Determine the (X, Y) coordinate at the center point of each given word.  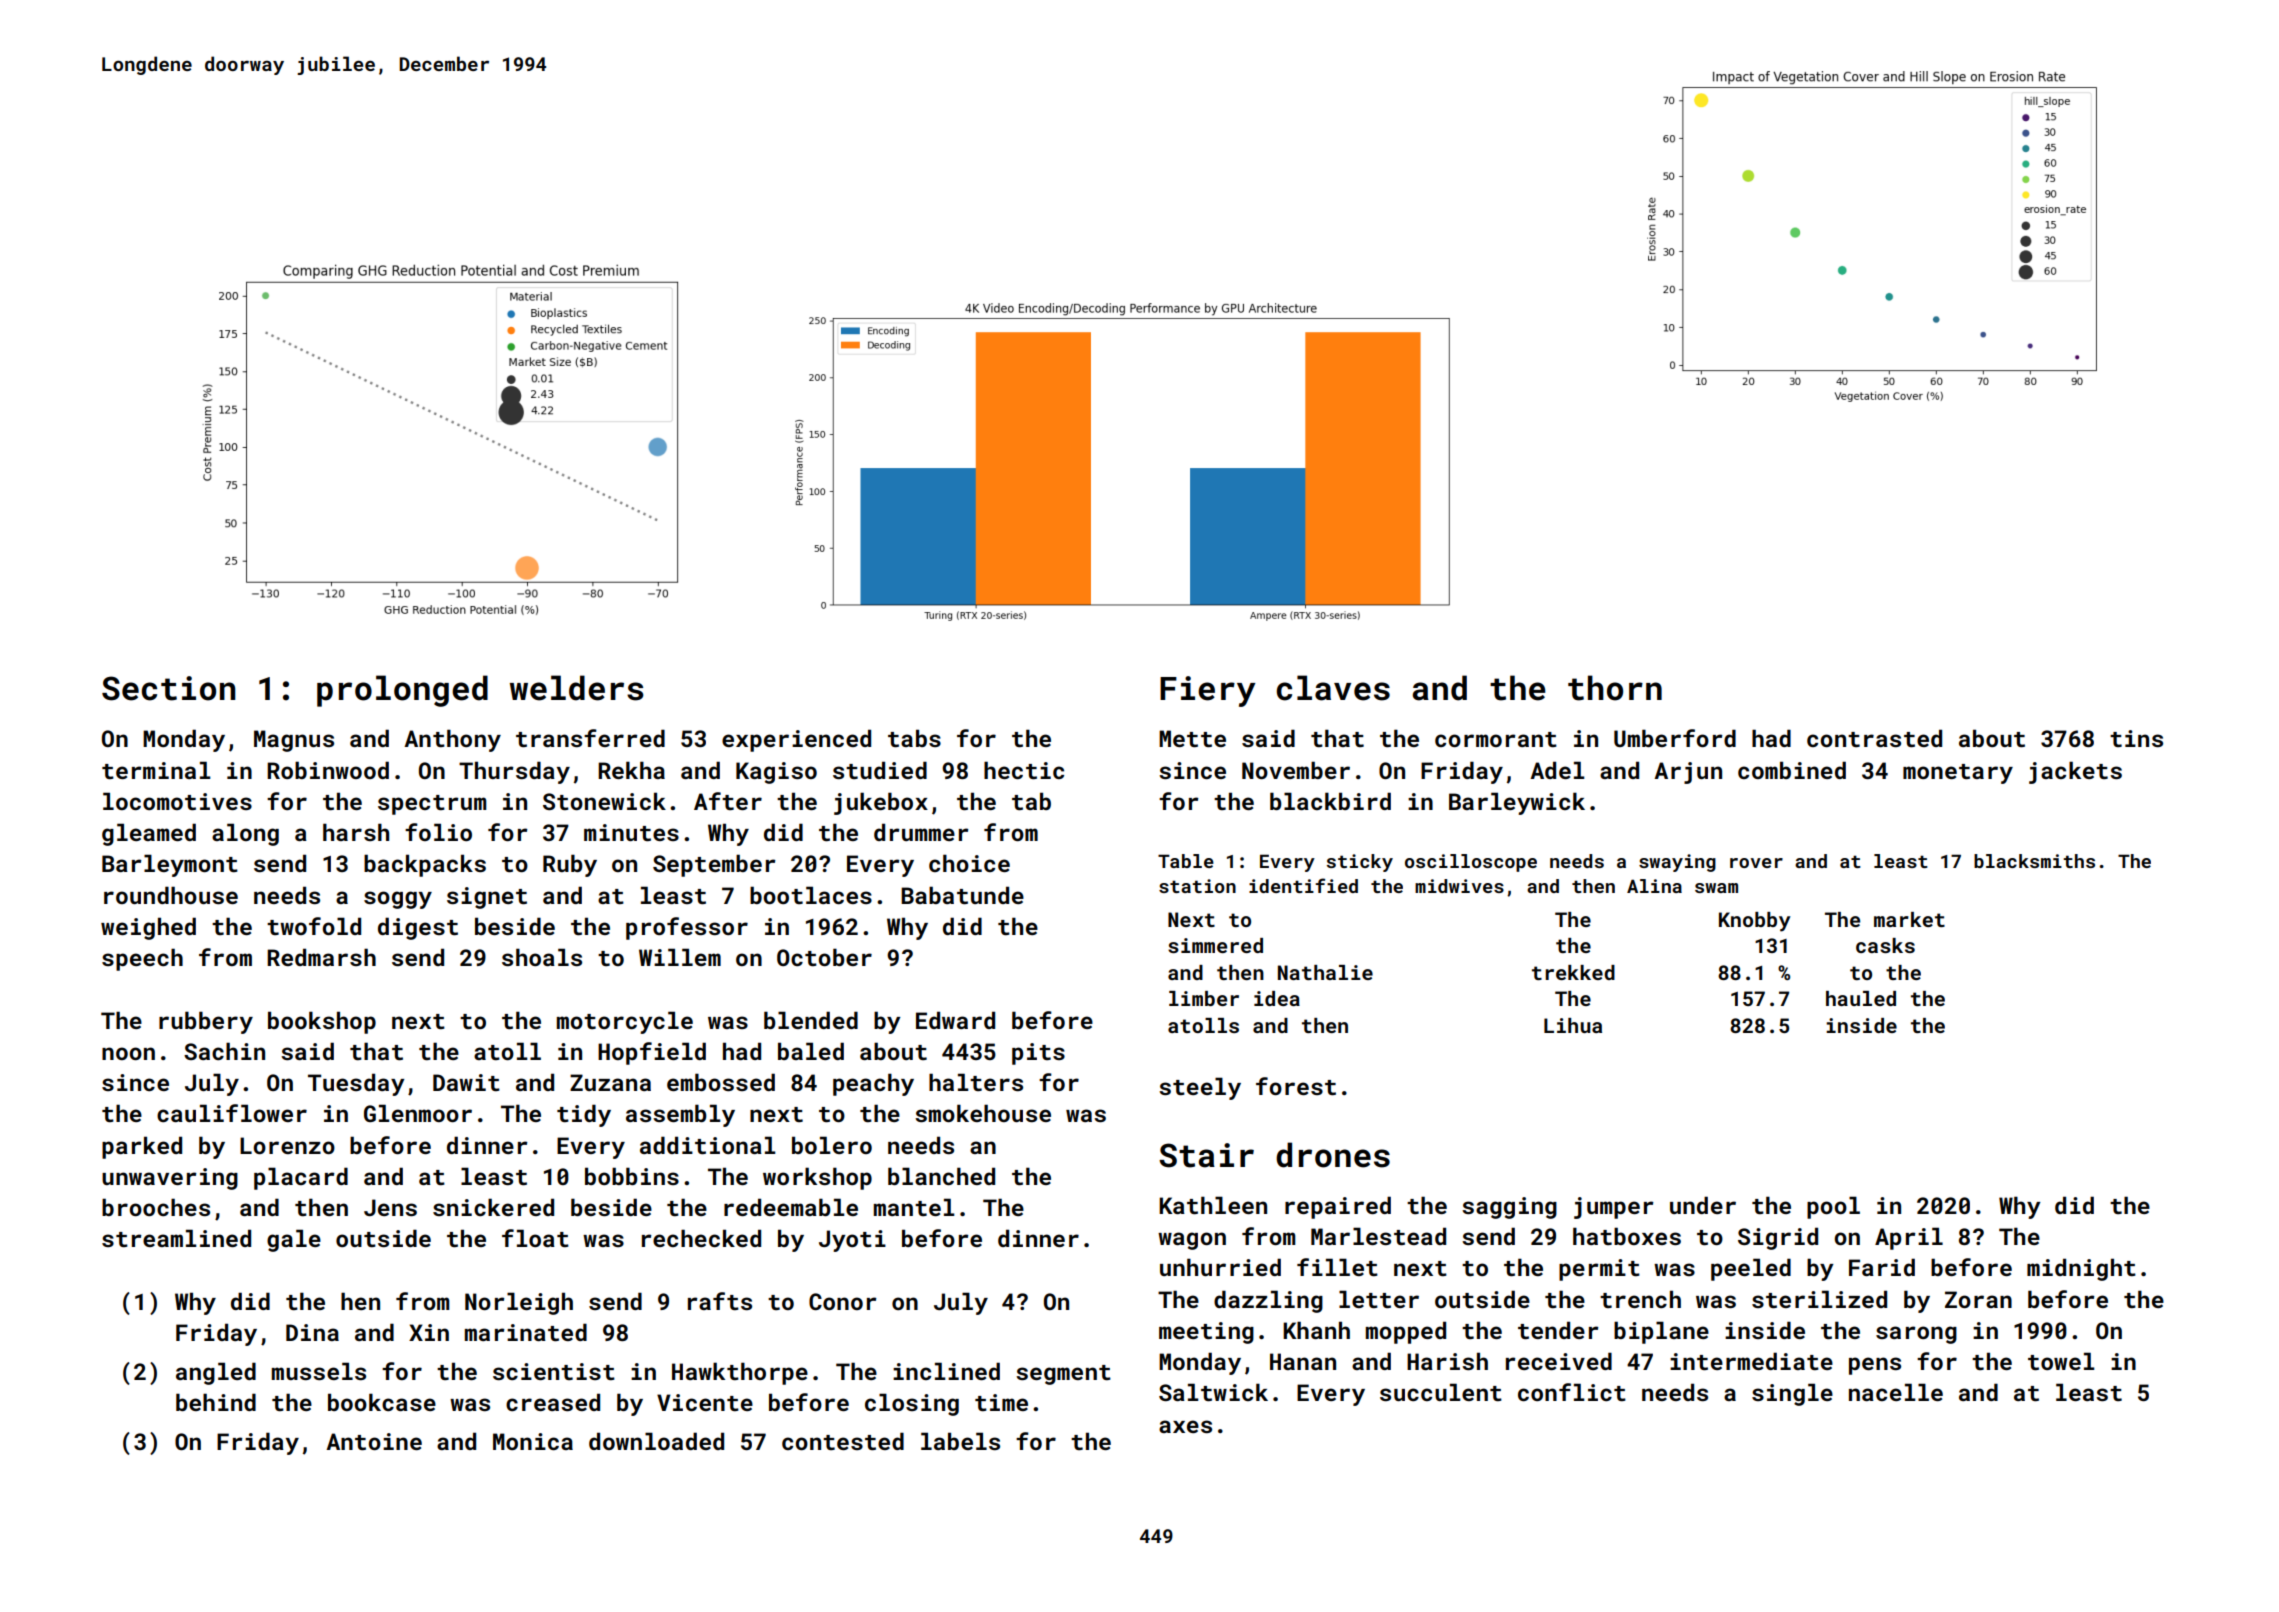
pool (1833, 1207)
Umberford (1675, 738)
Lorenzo (287, 1145)
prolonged (402, 691)
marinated (526, 1332)
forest (1296, 1086)
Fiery (1208, 691)
